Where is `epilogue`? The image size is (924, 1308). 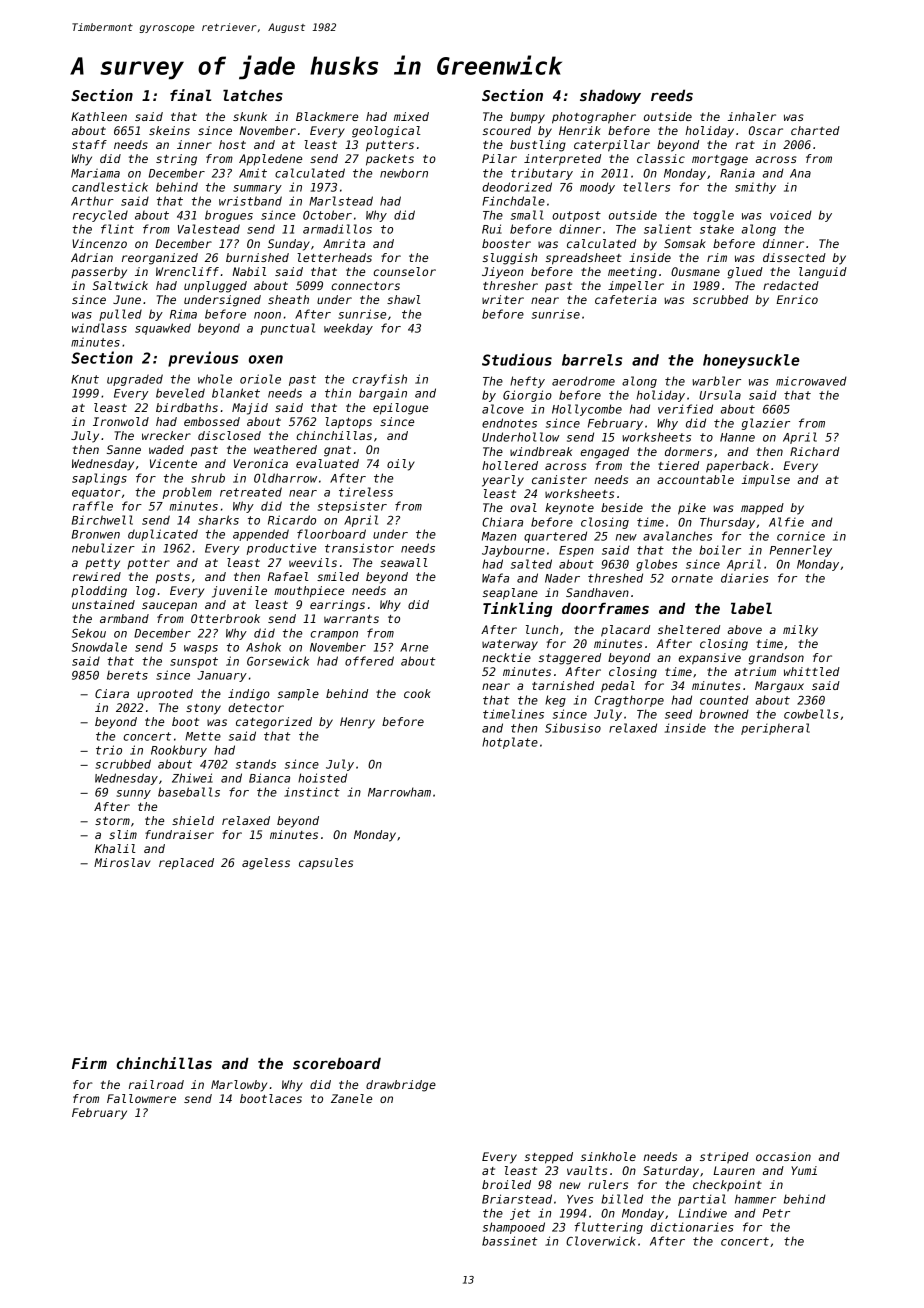
epilogue is located at coordinates (400, 409).
